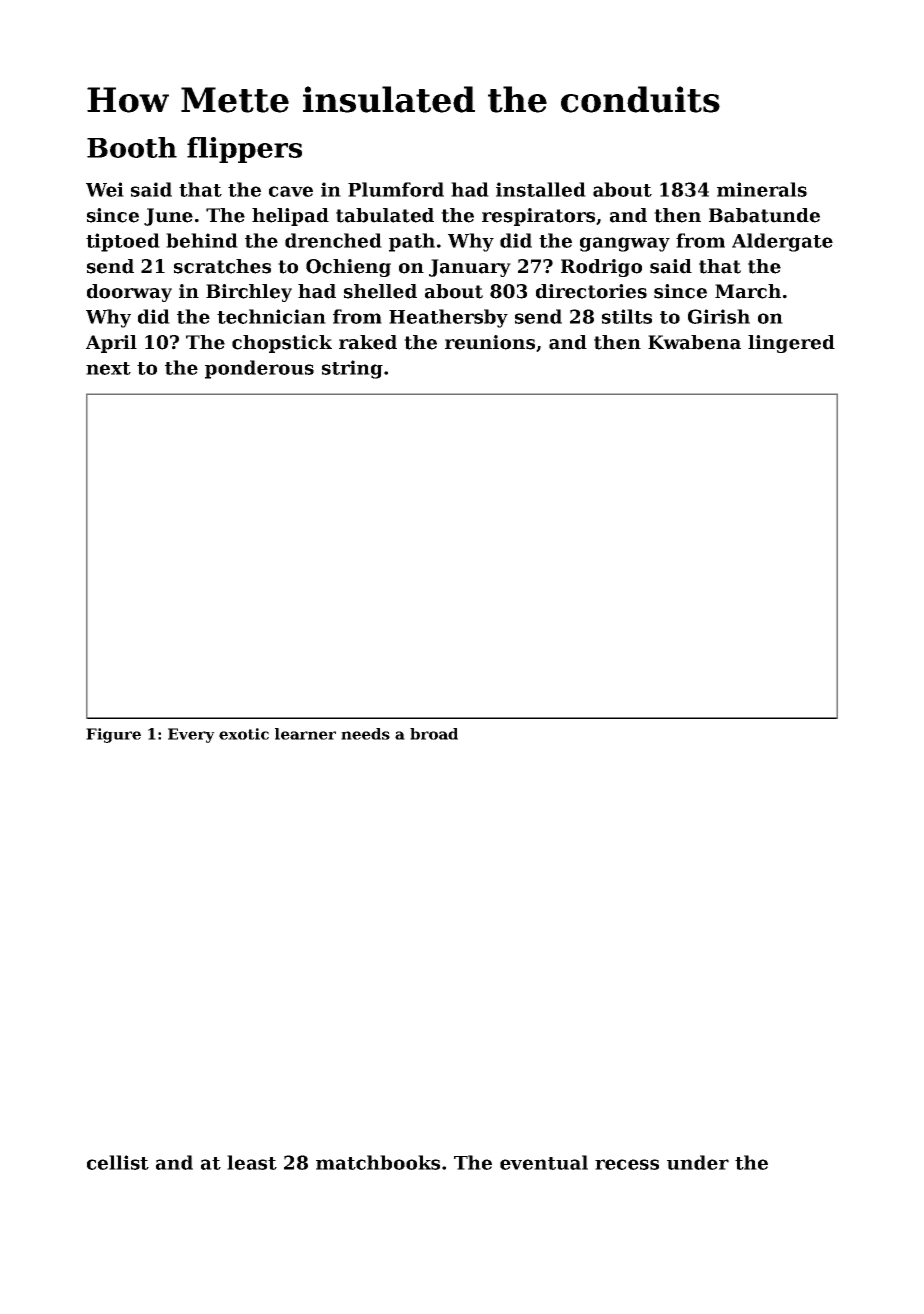 This image has height=1314, width=924. What do you see at coordinates (434, 734) in the image?
I see `broad` at bounding box center [434, 734].
